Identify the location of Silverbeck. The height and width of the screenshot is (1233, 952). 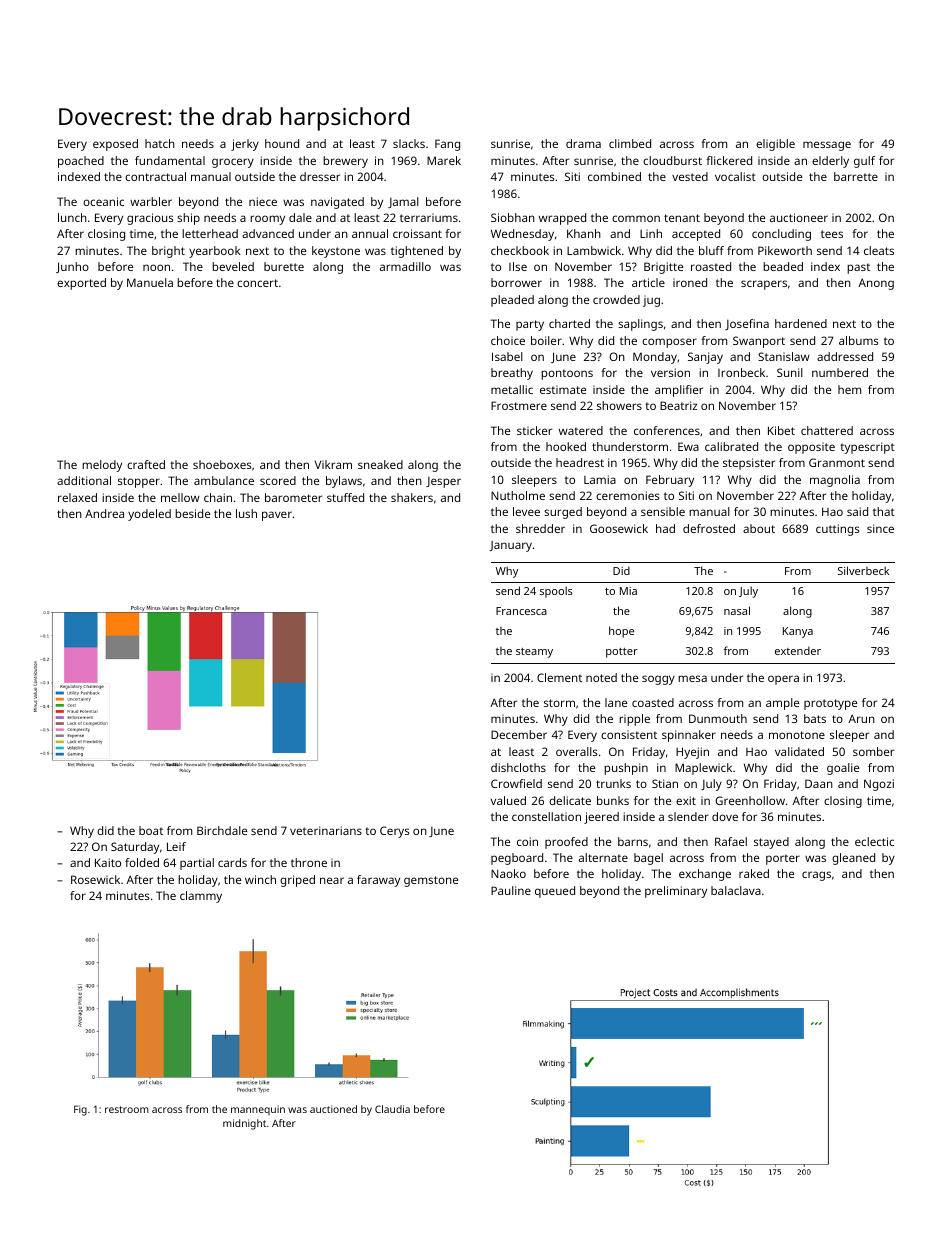
(863, 570).
